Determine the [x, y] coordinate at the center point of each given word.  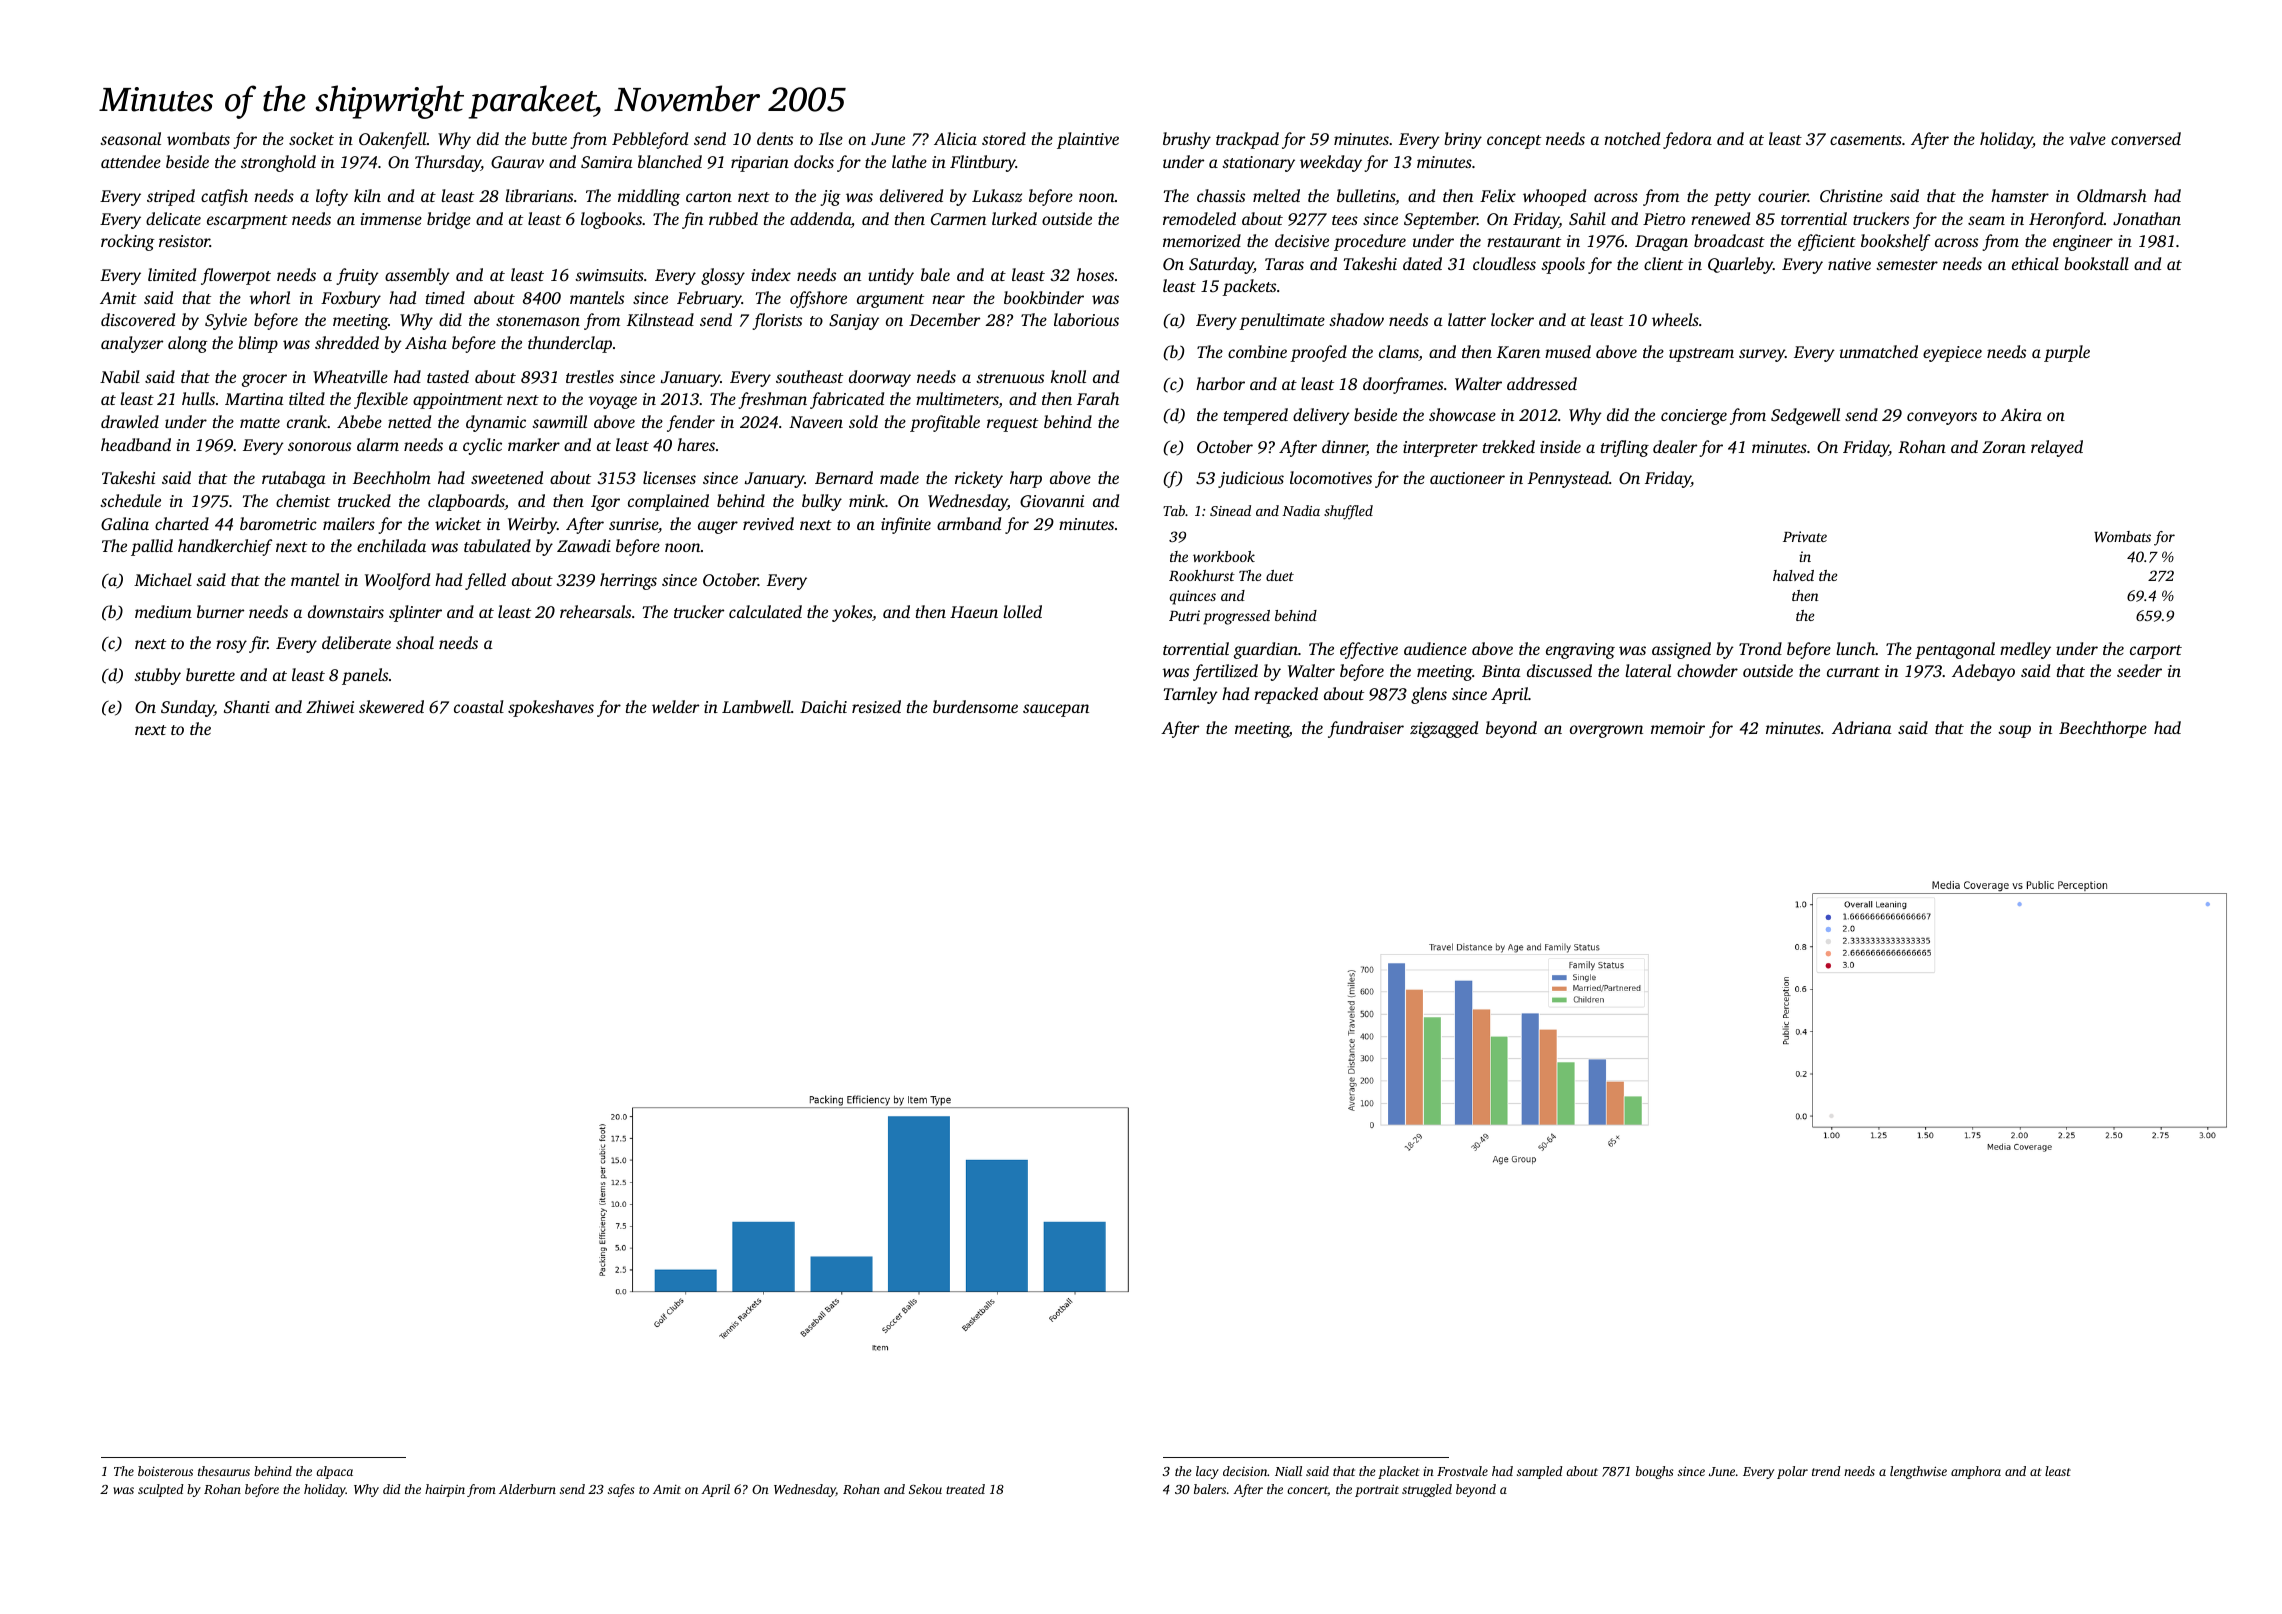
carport [2156, 652]
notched [1632, 138]
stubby [157, 676]
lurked [1014, 218]
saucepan [1056, 710]
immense [391, 219]
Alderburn [527, 1489]
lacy [1207, 1472]
